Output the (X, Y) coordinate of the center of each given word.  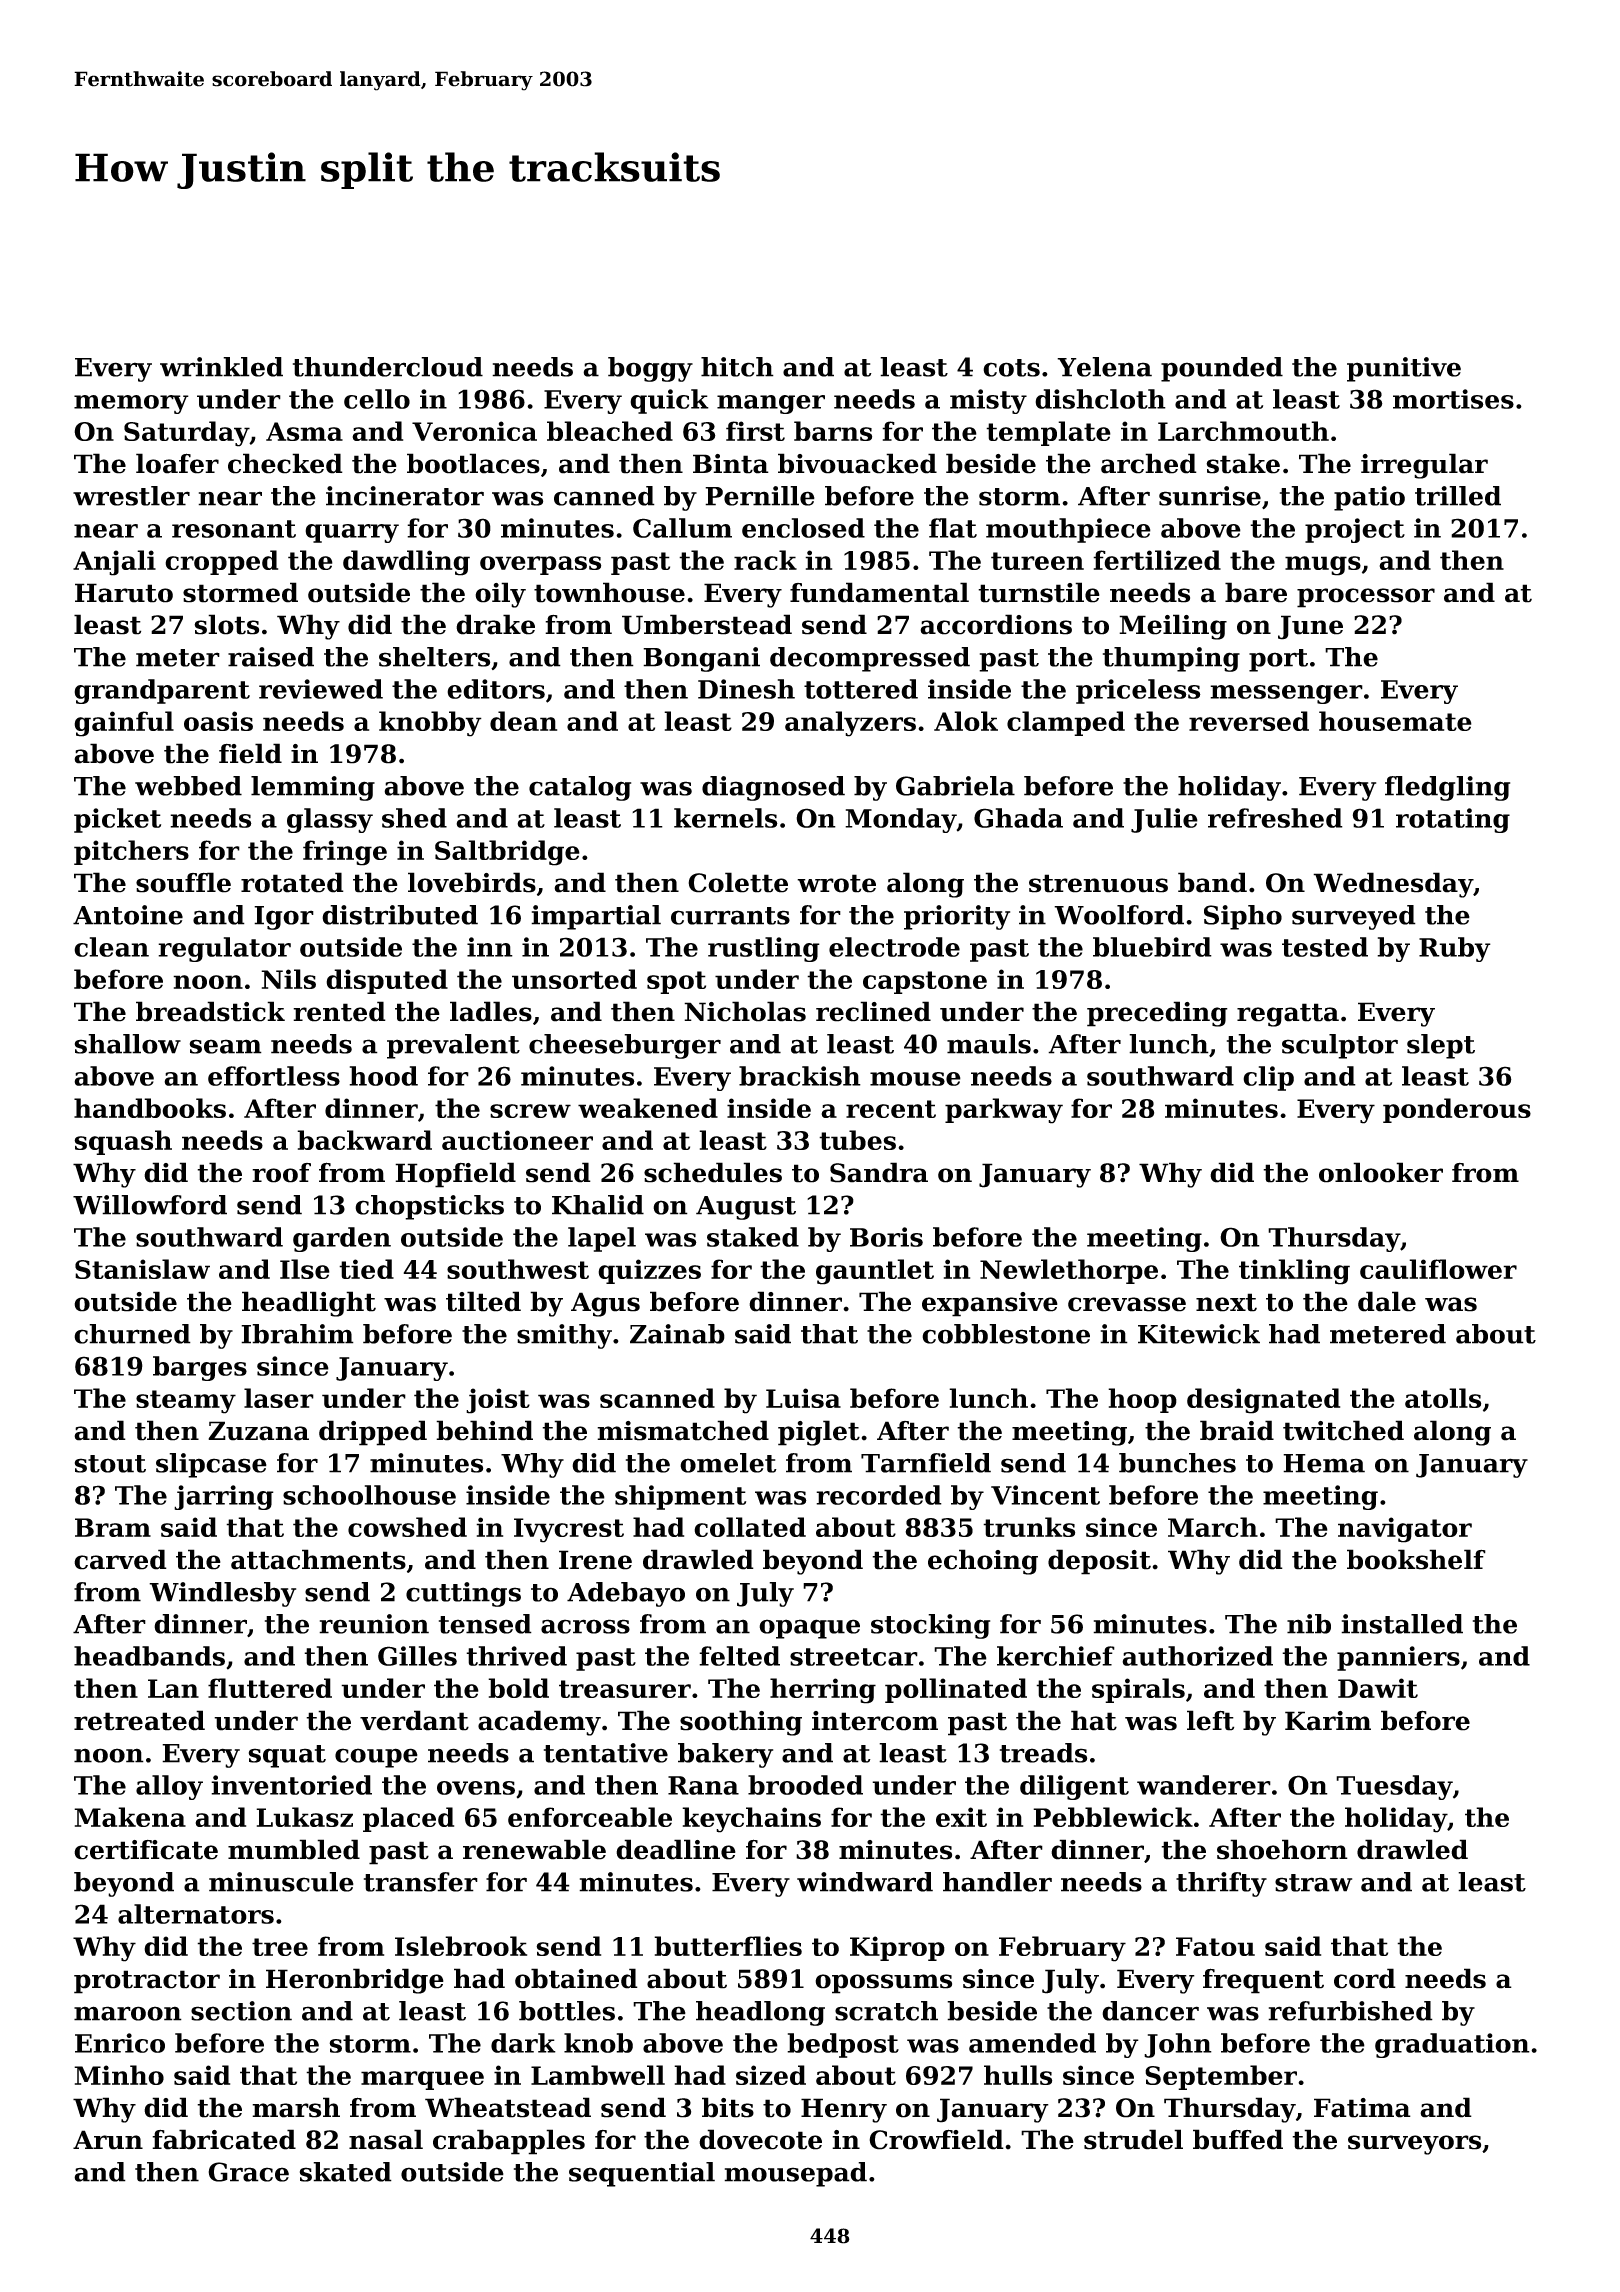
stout (110, 1464)
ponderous (1457, 1110)
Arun (108, 2140)
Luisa (803, 1398)
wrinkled (221, 367)
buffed (1238, 2139)
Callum (682, 528)
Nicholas (745, 1011)
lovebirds (472, 882)
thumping (1171, 659)
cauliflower (1438, 1269)
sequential (642, 2174)
